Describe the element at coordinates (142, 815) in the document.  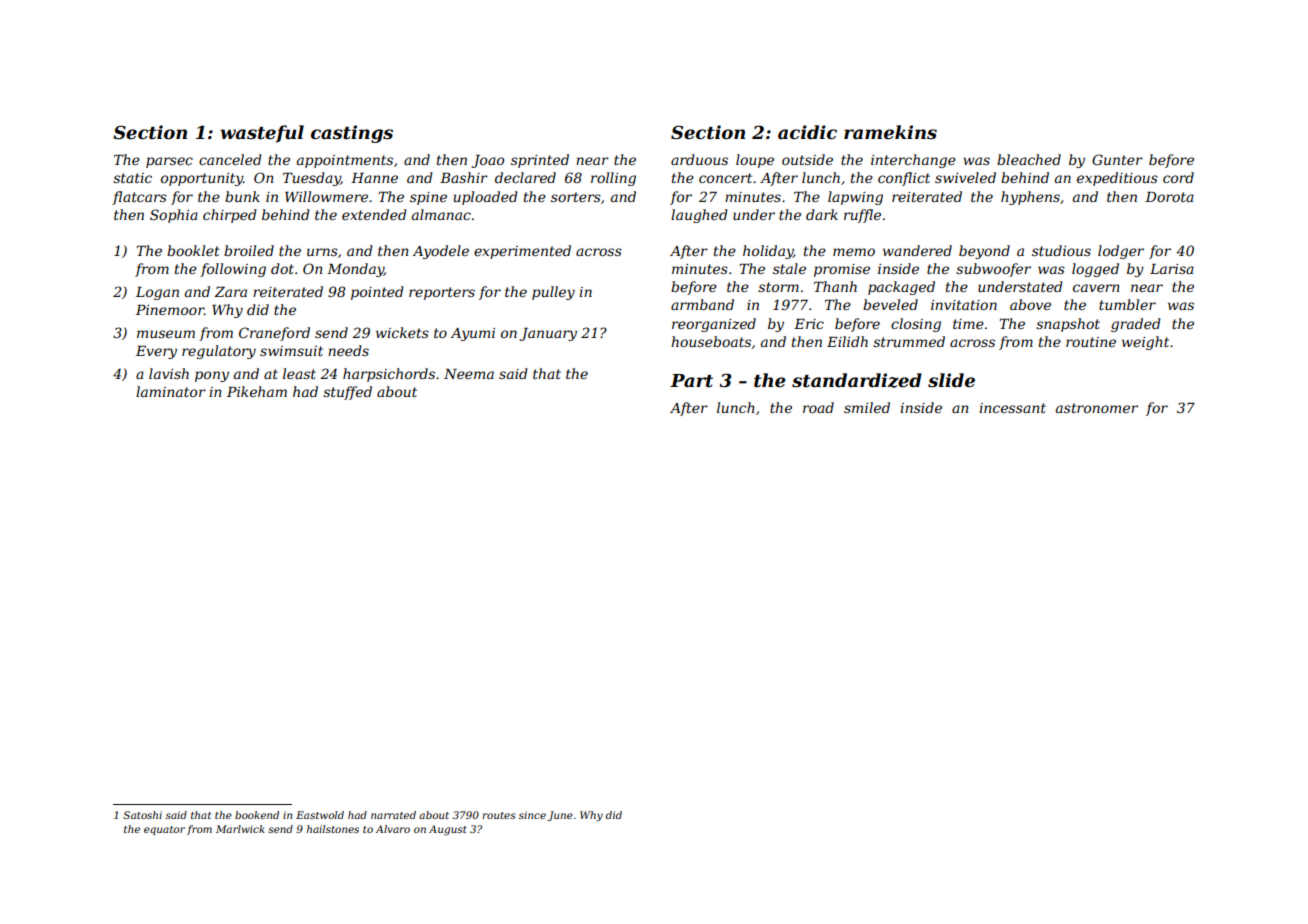
I see `Satoshi` at that location.
